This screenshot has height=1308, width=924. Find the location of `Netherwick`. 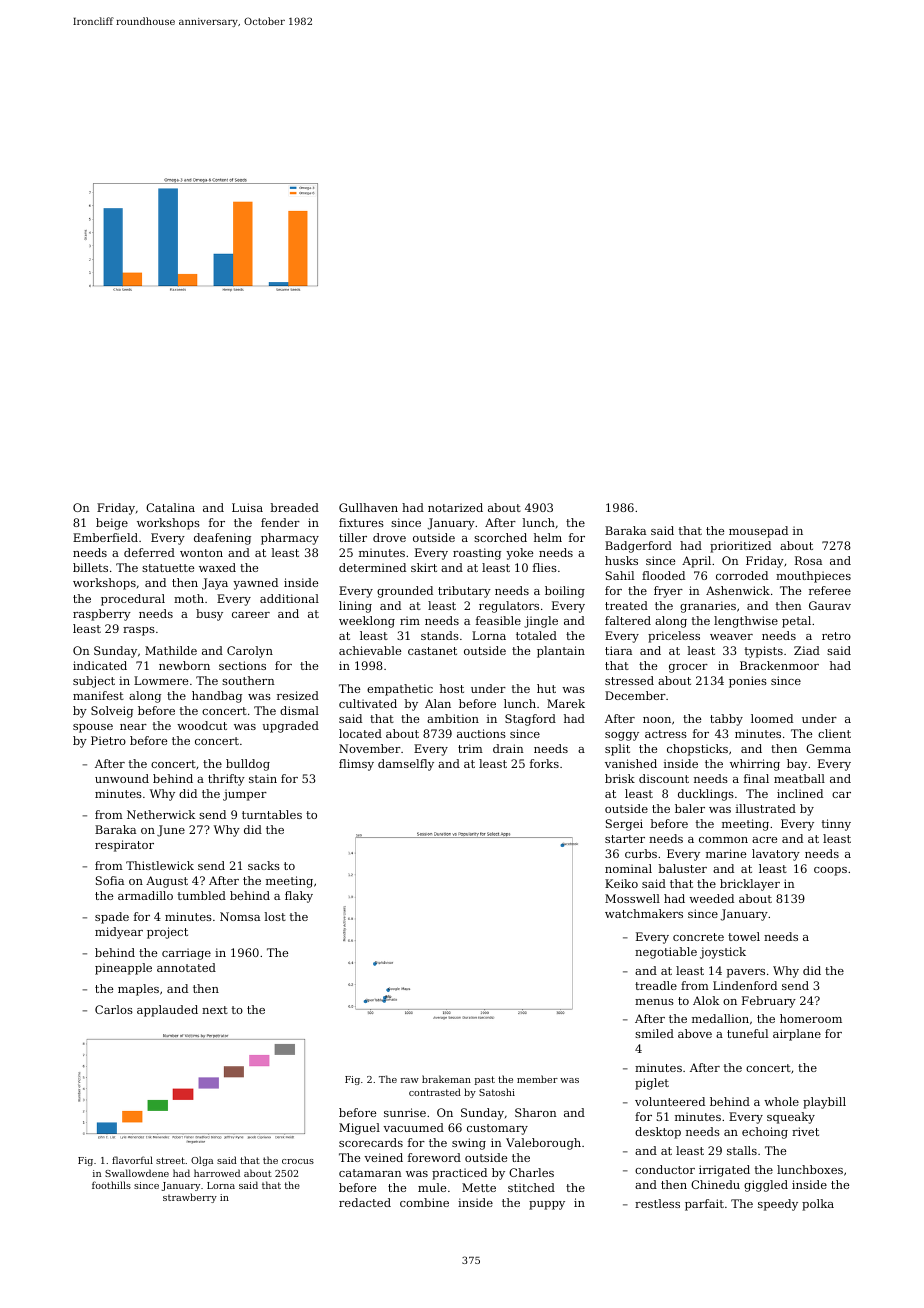

Netherwick is located at coordinates (161, 814).
